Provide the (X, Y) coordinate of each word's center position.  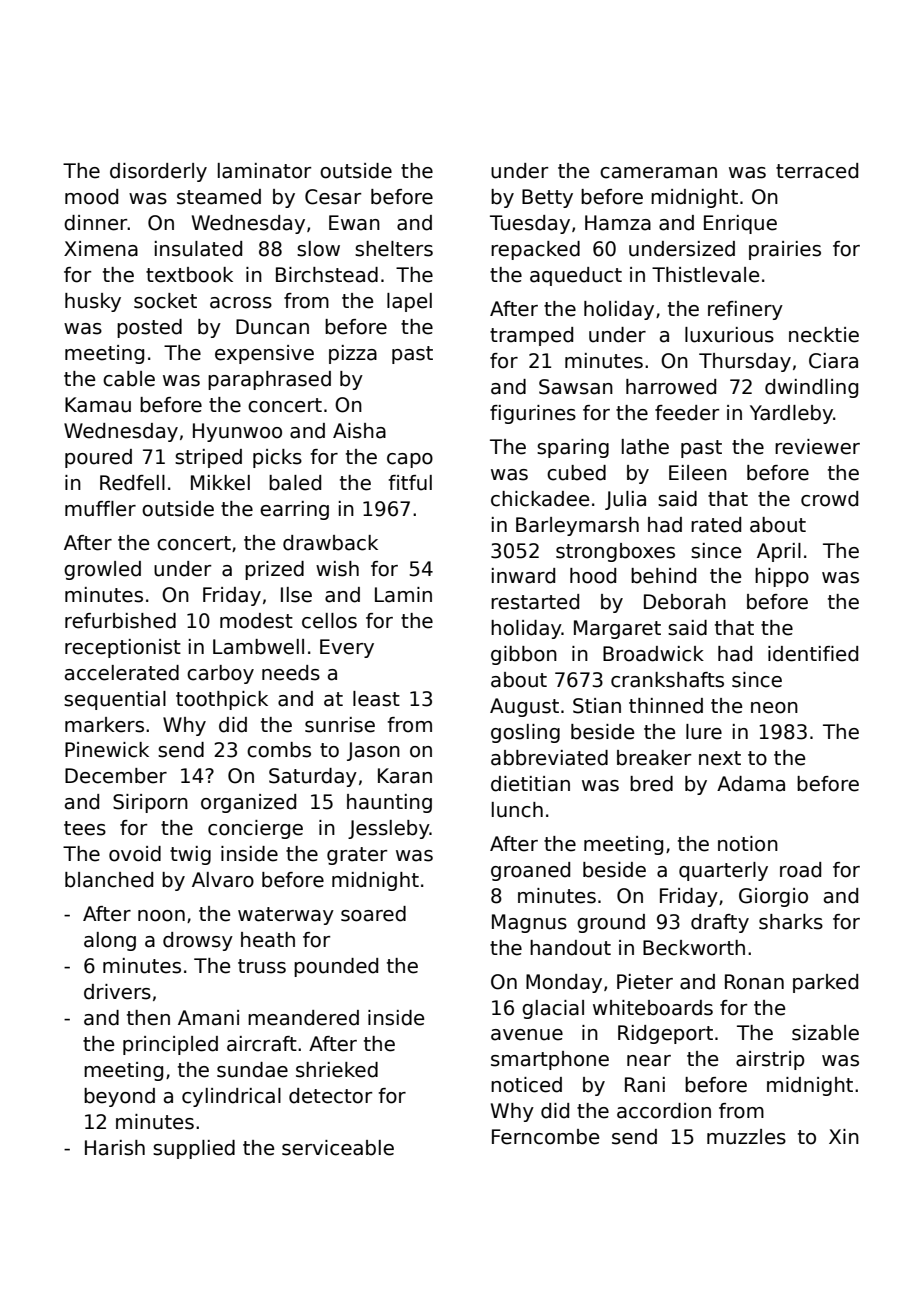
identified (813, 654)
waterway (286, 916)
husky (93, 302)
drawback (330, 543)
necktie (824, 335)
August (524, 707)
